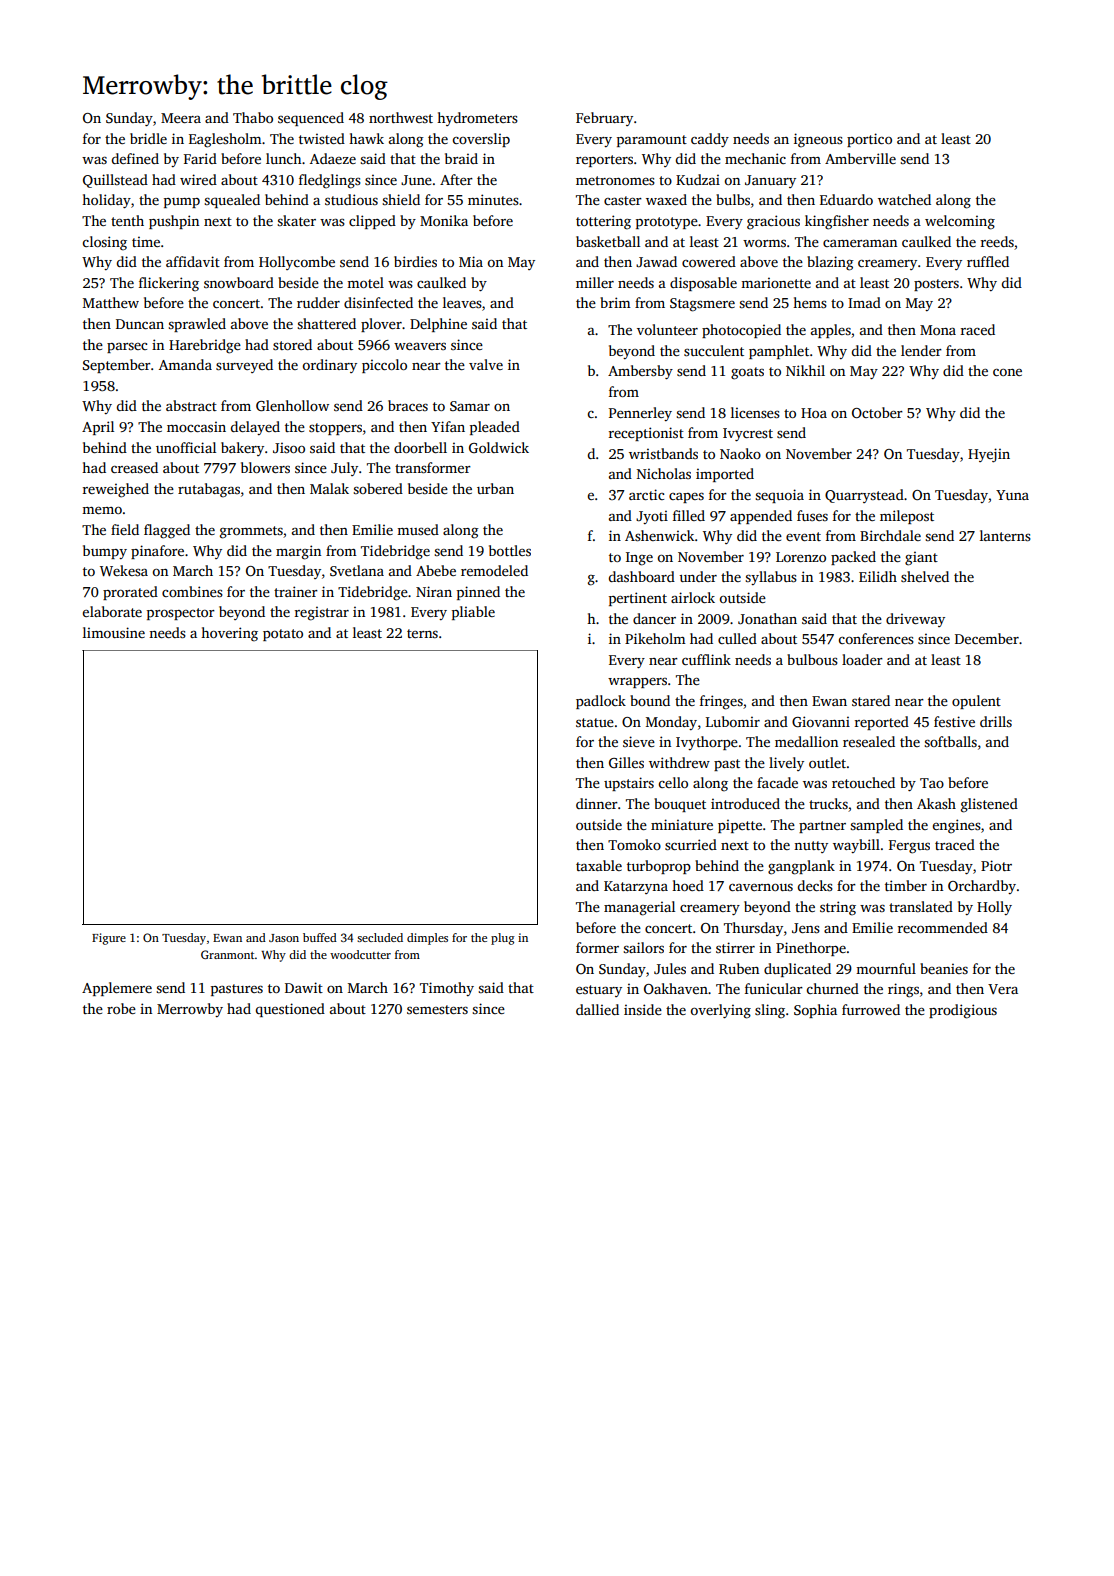 The width and height of the document is (1114, 1576). I want to click on prodigious, so click(963, 1011).
